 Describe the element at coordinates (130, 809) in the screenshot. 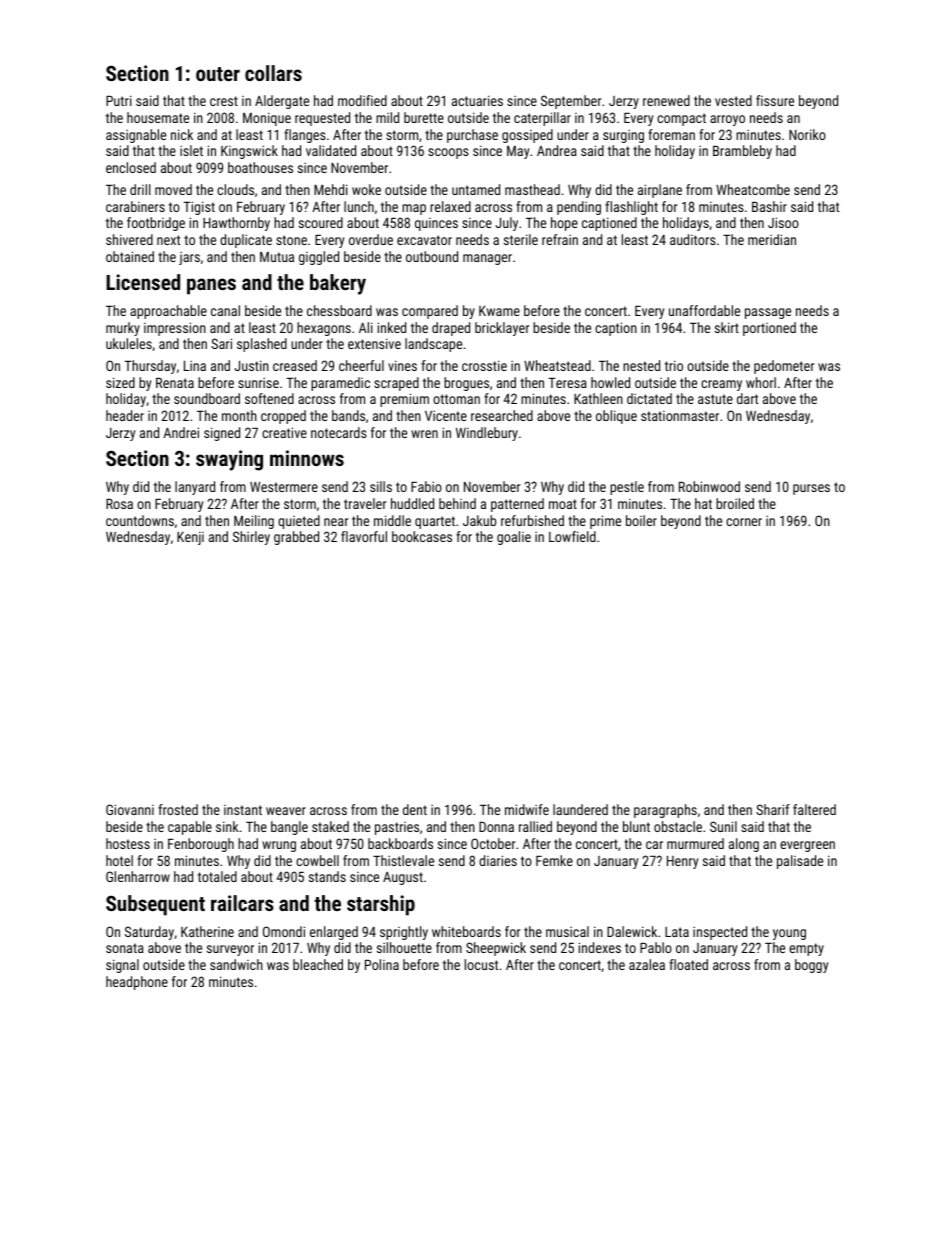

I see `Giovanni` at that location.
